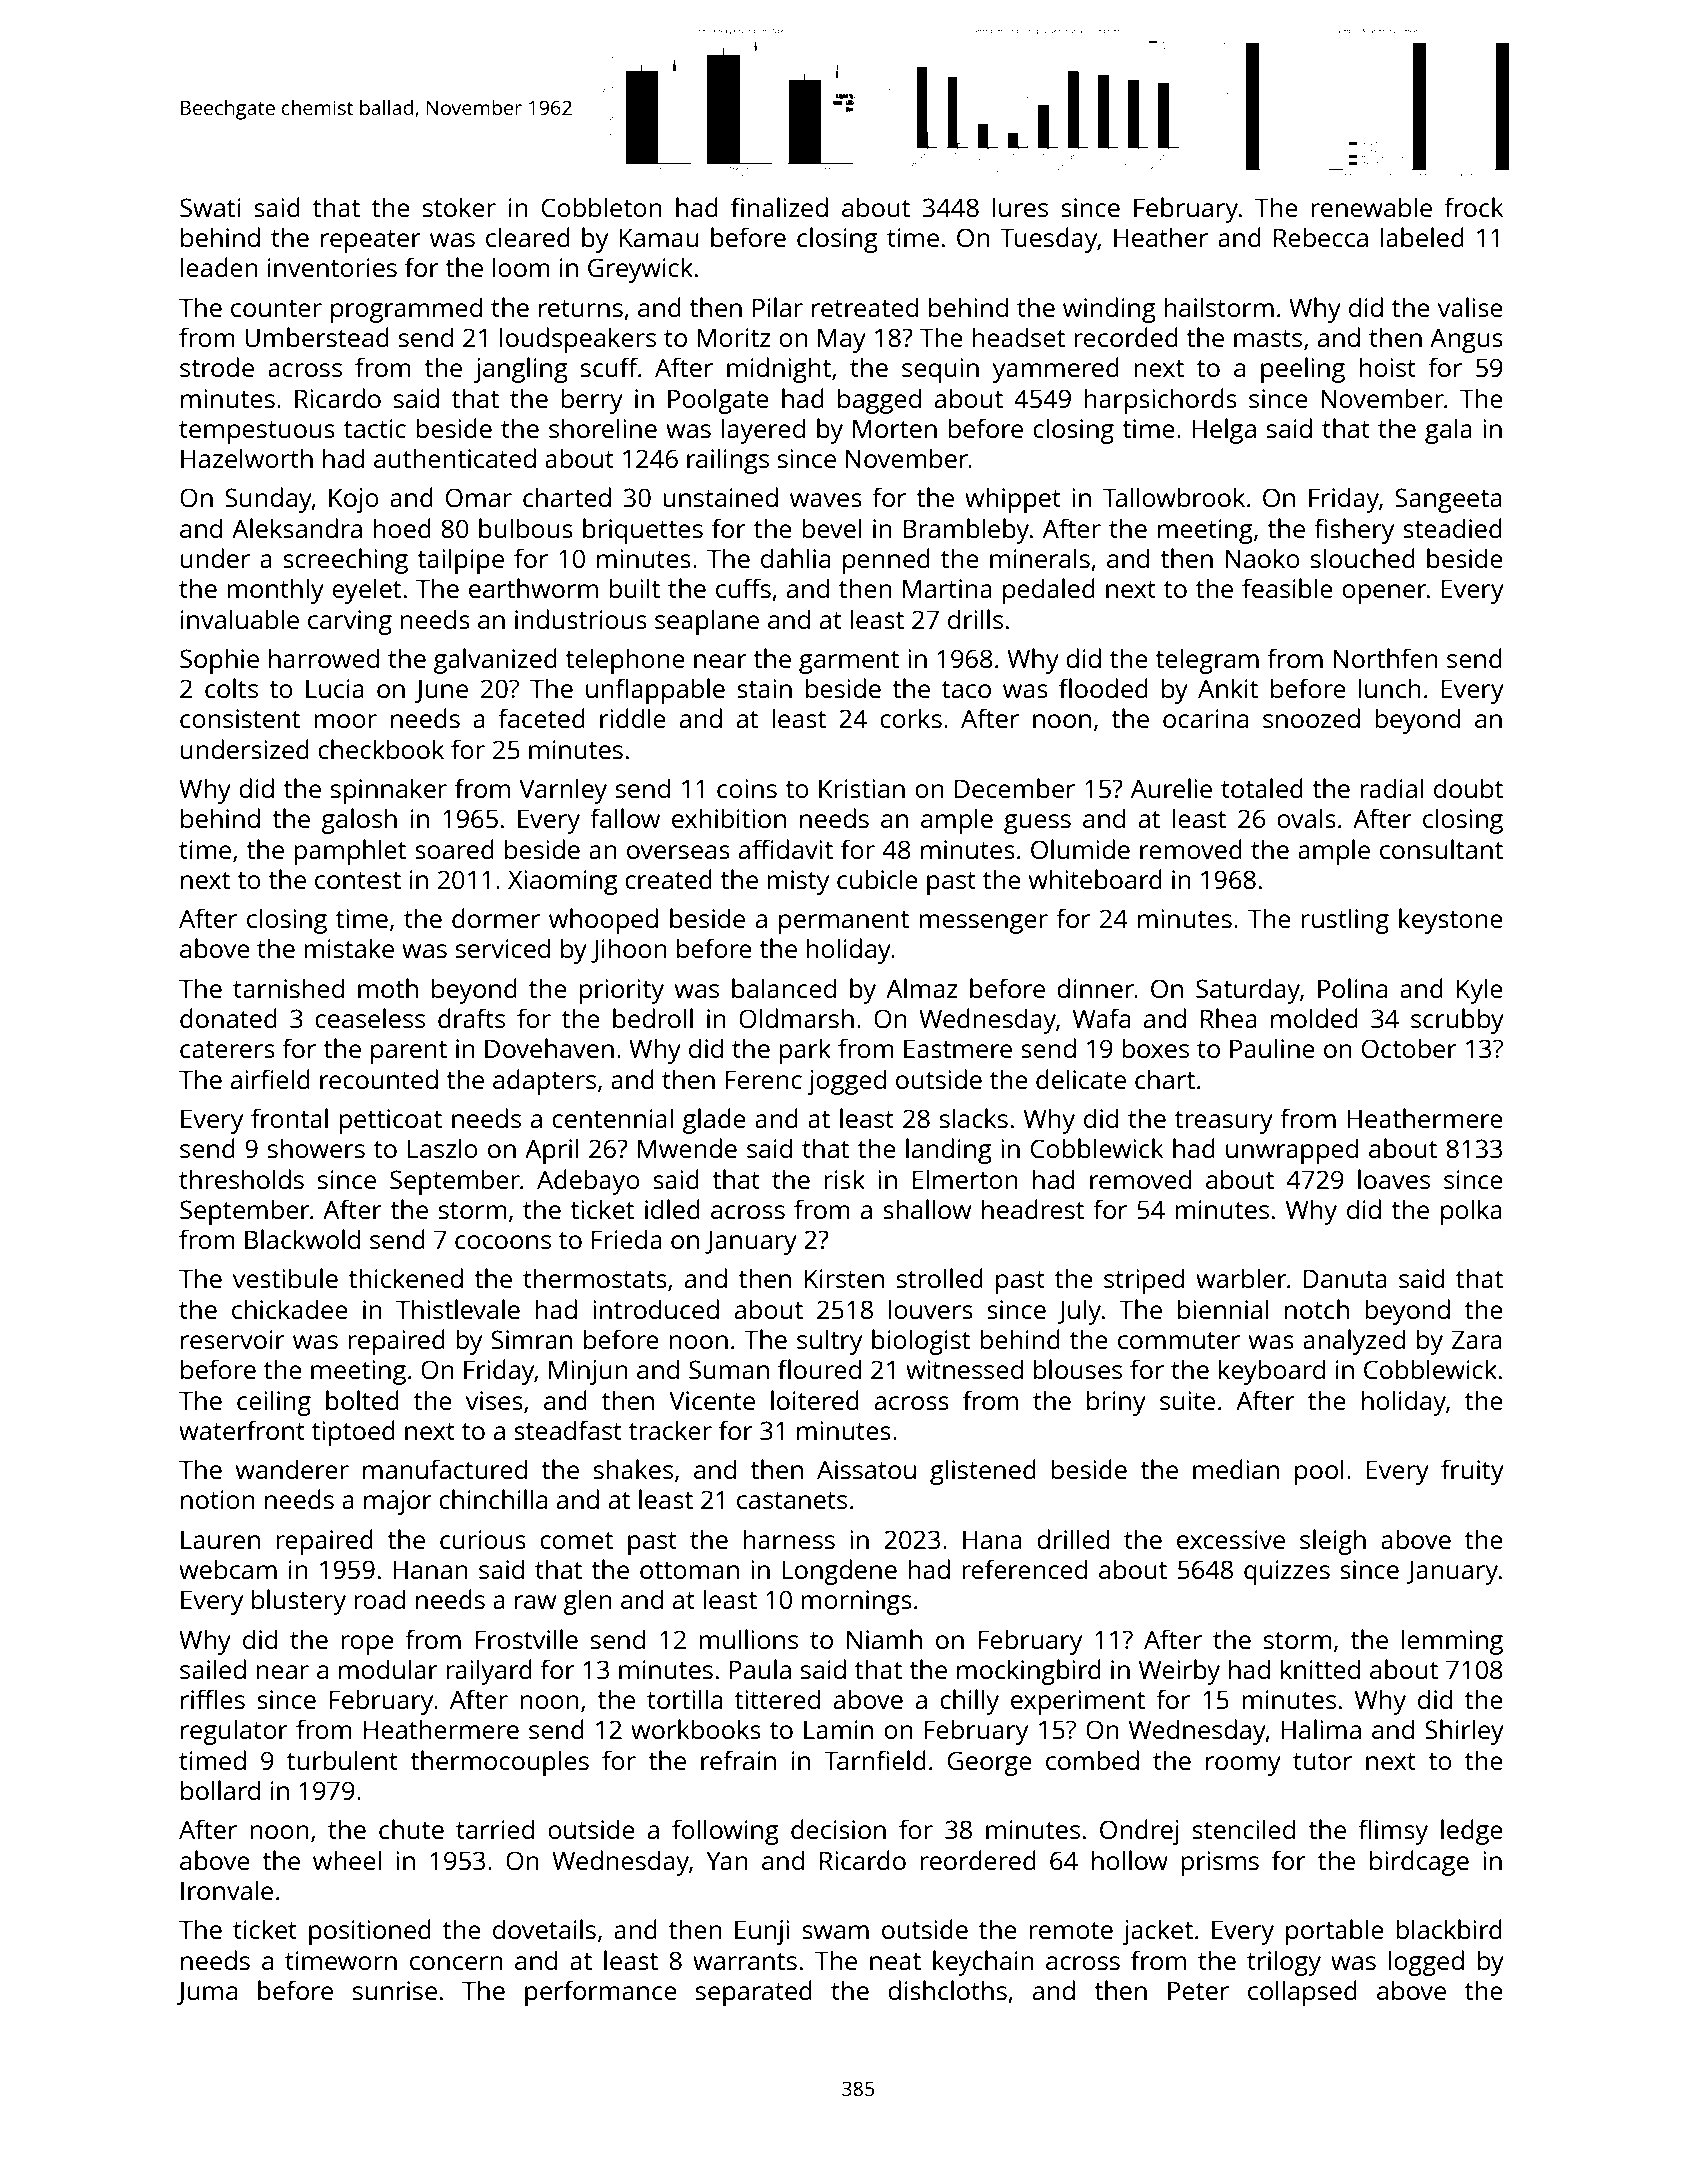 The image size is (1683, 2178). What do you see at coordinates (1448, 431) in the page?
I see `gala` at bounding box center [1448, 431].
